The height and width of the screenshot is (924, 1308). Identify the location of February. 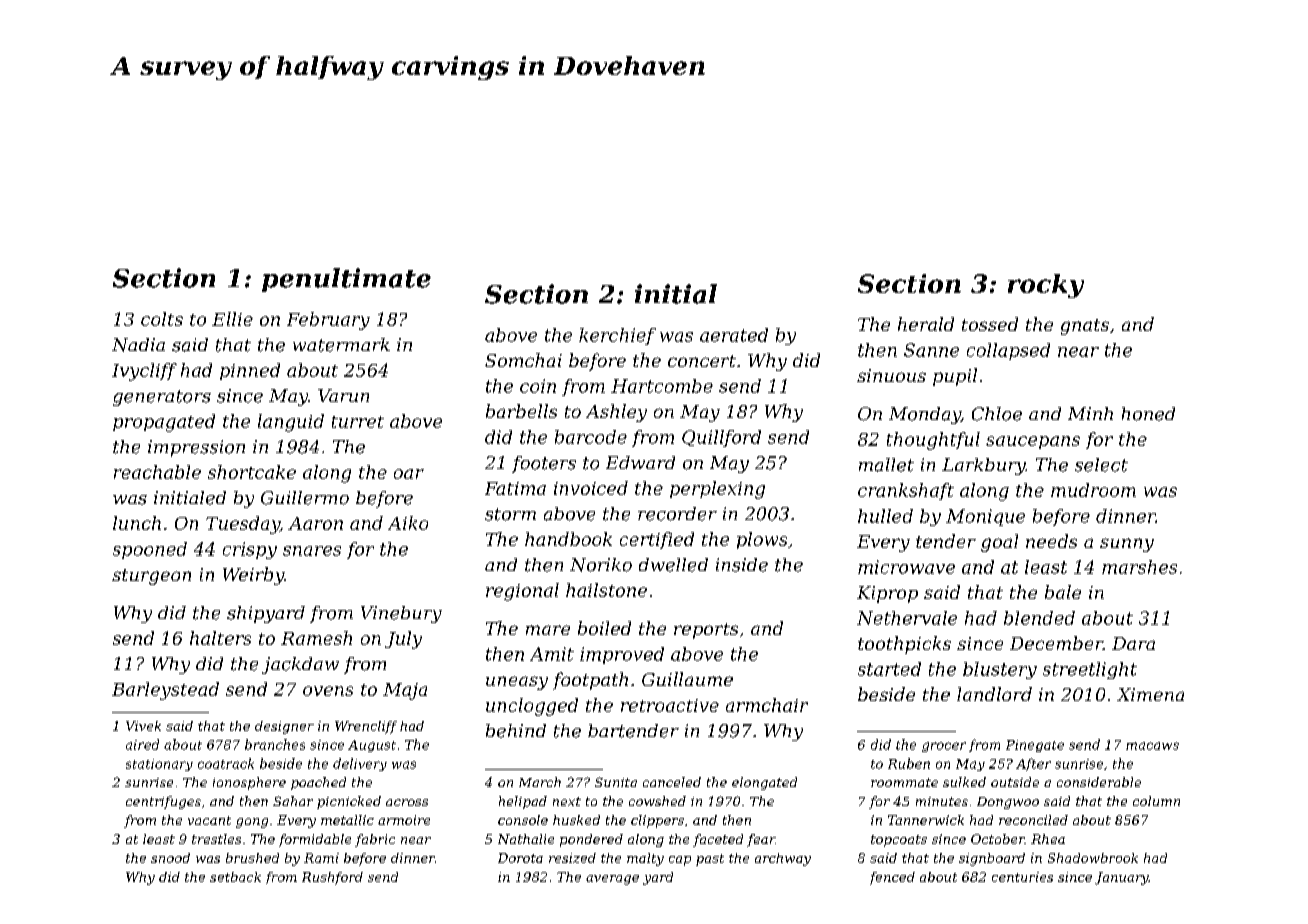
(328, 321).
